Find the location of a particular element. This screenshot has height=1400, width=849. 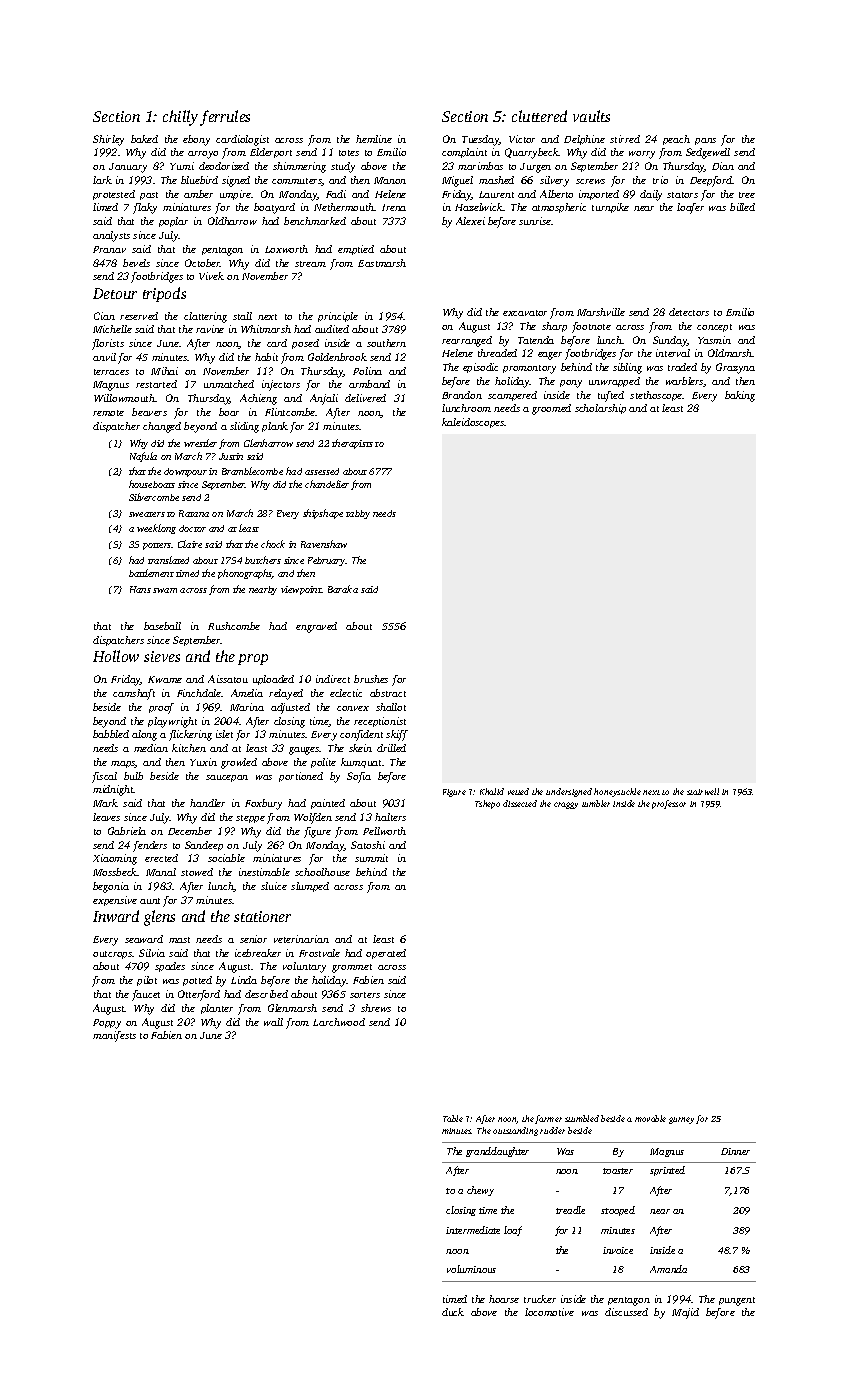

pans is located at coordinates (705, 141).
